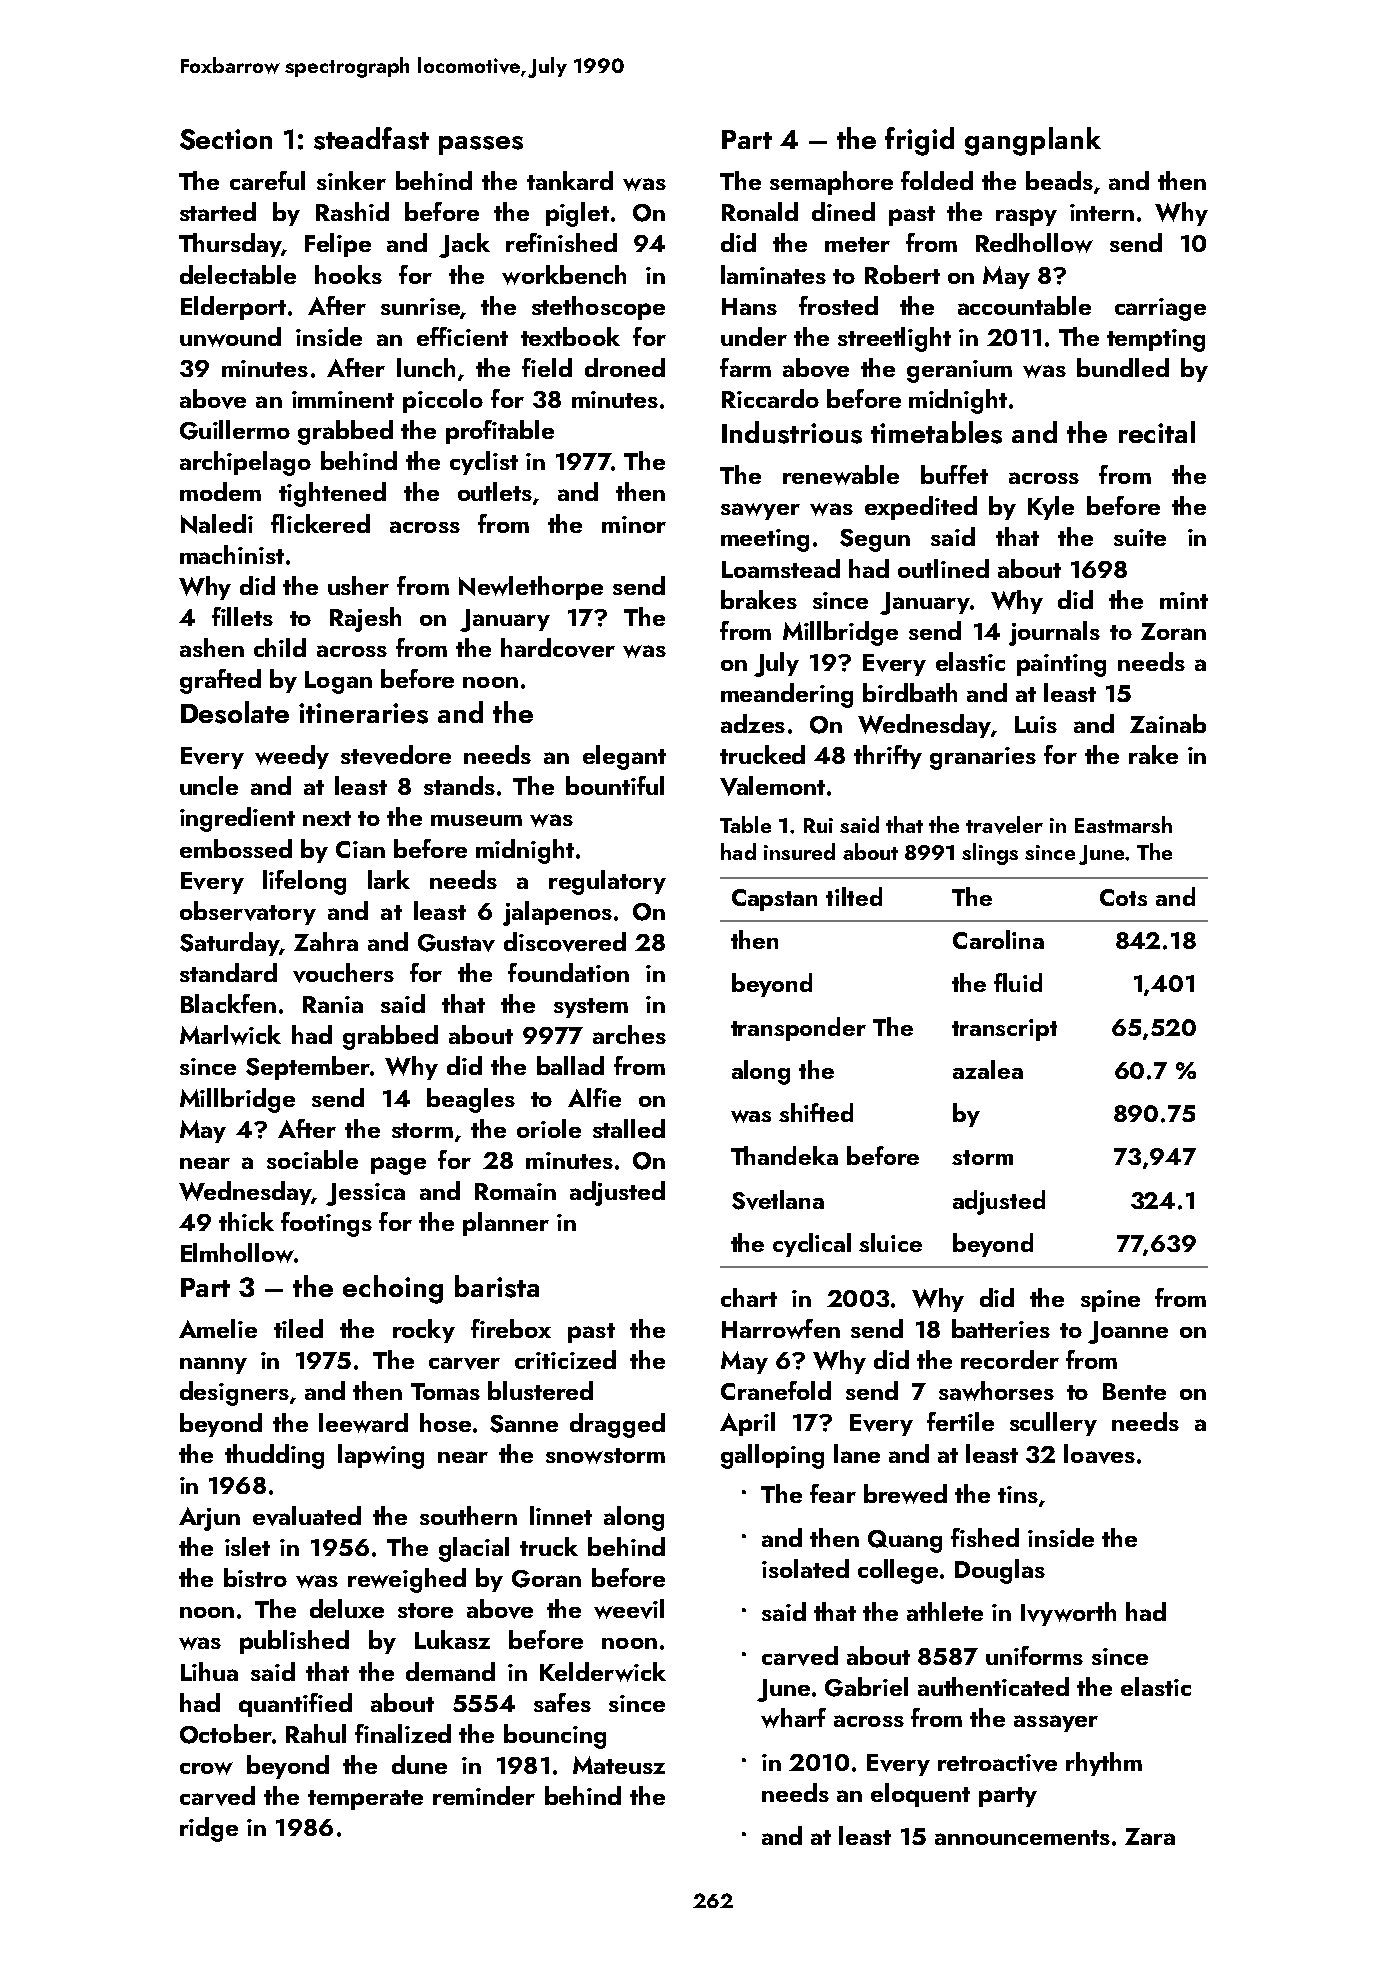 The height and width of the screenshot is (1969, 1386). Describe the element at coordinates (749, 1297) in the screenshot. I see `chart` at that location.
